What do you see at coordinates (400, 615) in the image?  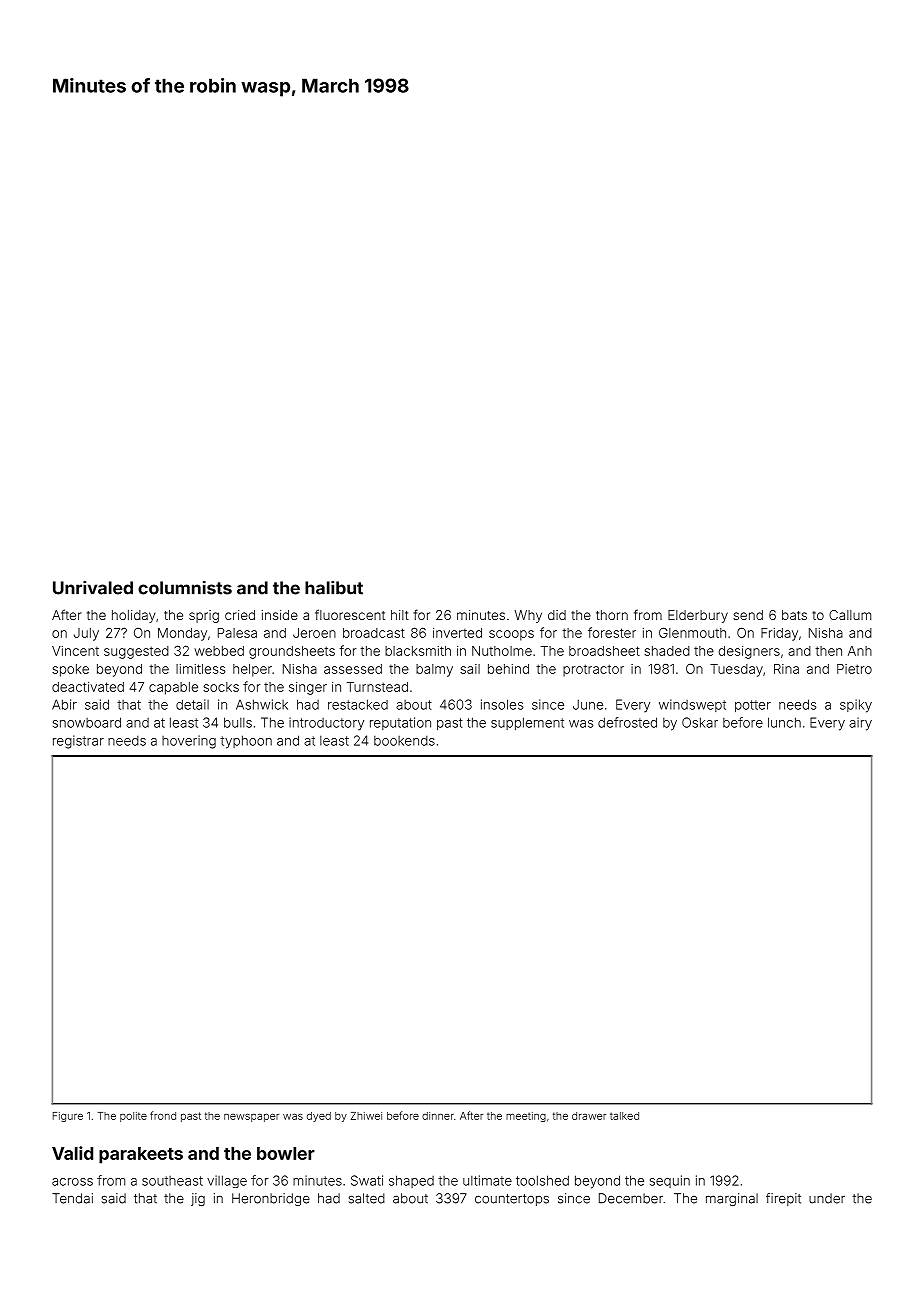 I see `hilt` at bounding box center [400, 615].
